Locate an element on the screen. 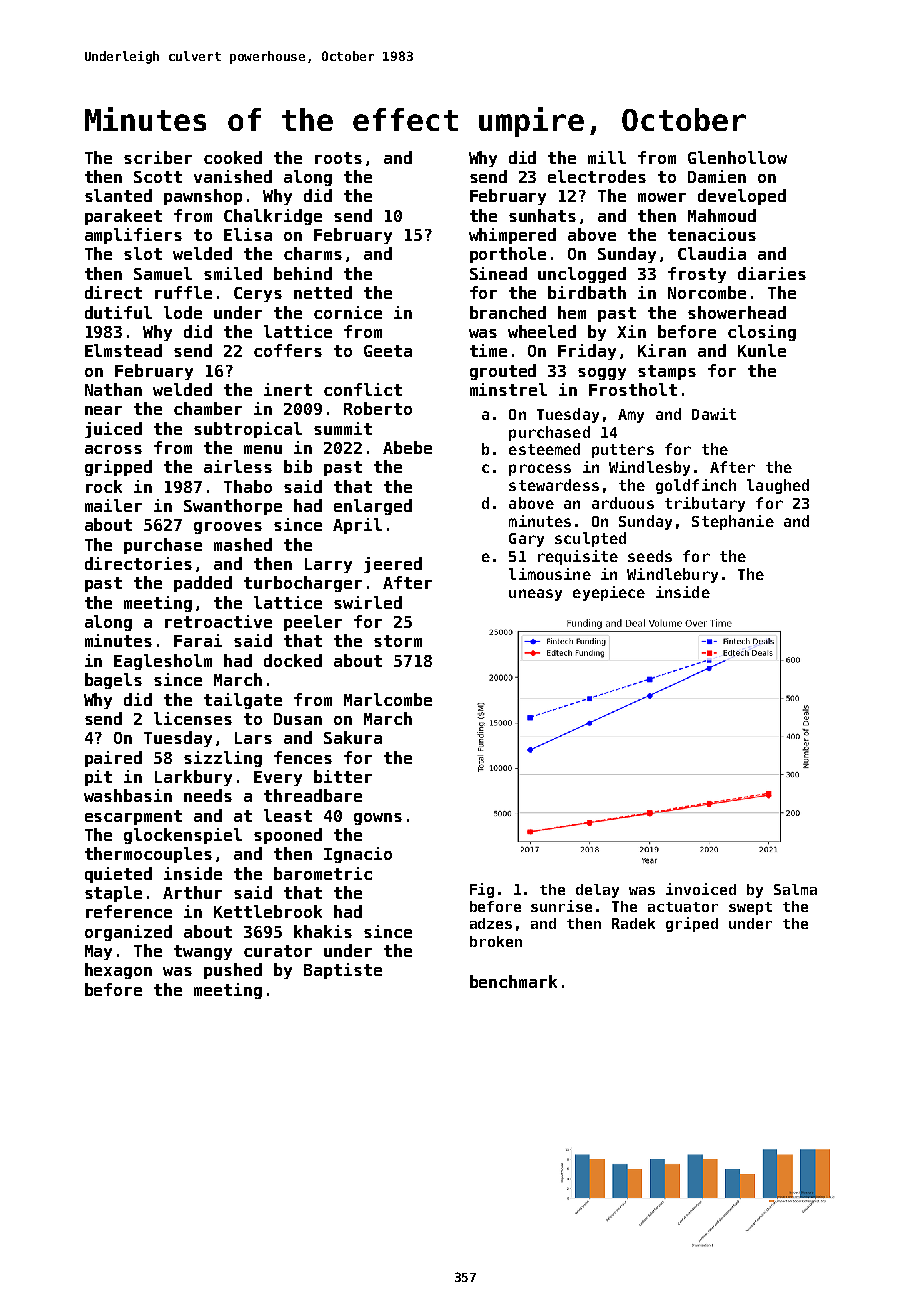  Damien is located at coordinates (717, 176).
